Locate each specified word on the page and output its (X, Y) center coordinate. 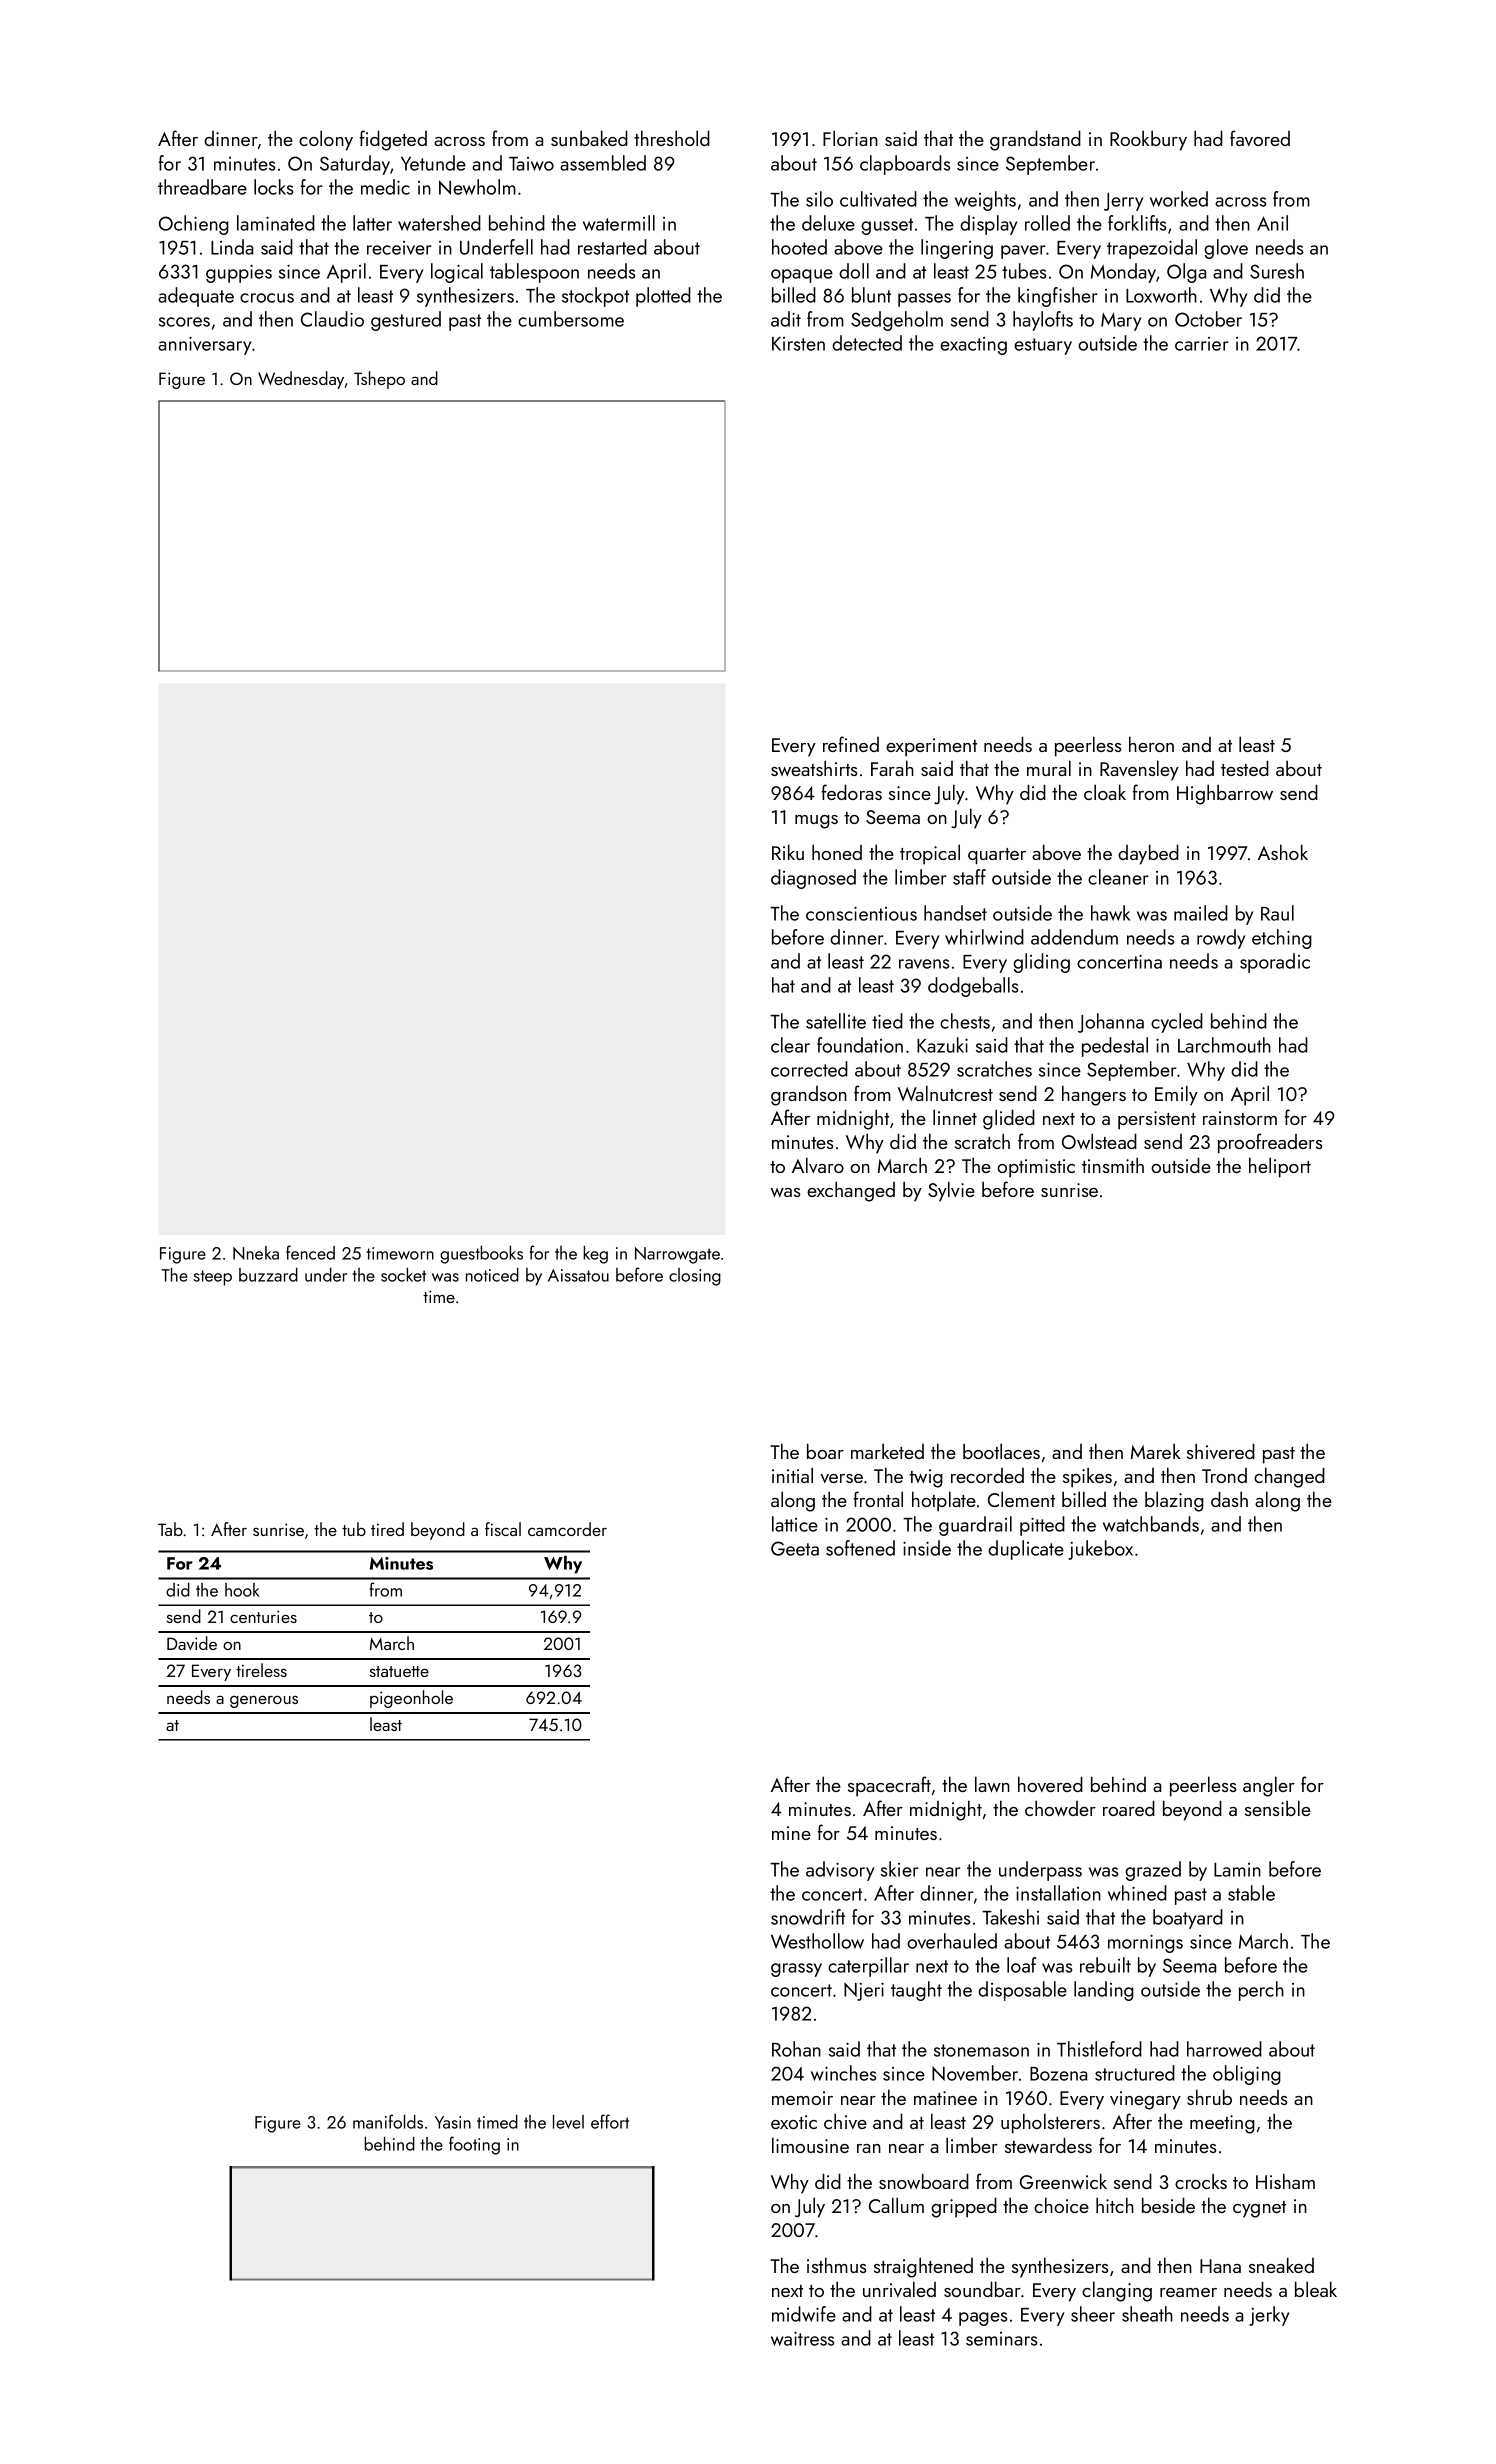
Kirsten (798, 344)
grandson (809, 1096)
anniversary (204, 346)
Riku (788, 852)
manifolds (388, 2121)
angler (1269, 1786)
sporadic (1275, 963)
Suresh (1277, 271)
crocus (267, 298)
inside (927, 1548)
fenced (310, 1252)
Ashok (1283, 852)
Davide (192, 1643)
